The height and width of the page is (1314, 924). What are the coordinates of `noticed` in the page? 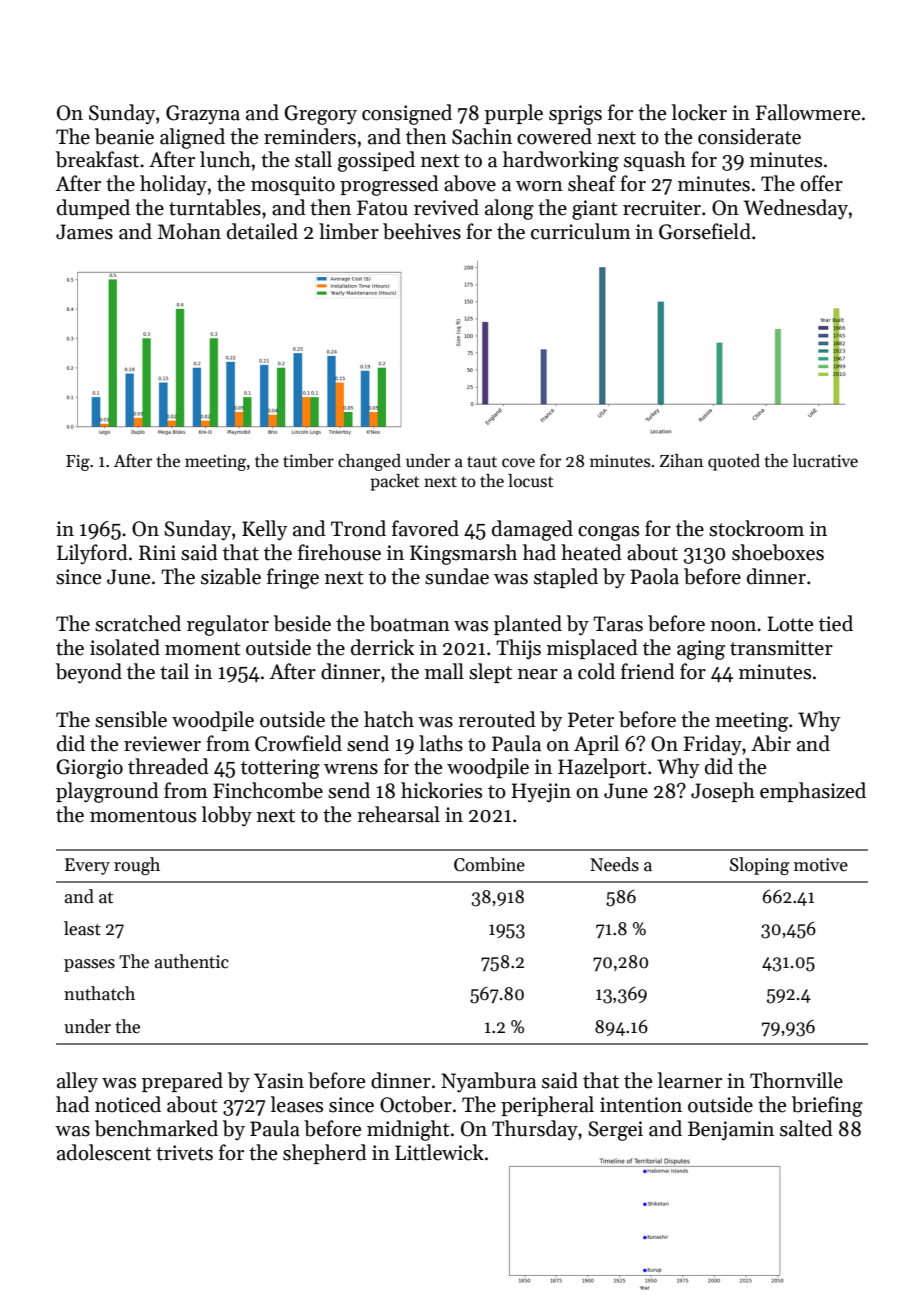 It's located at (128, 1104).
